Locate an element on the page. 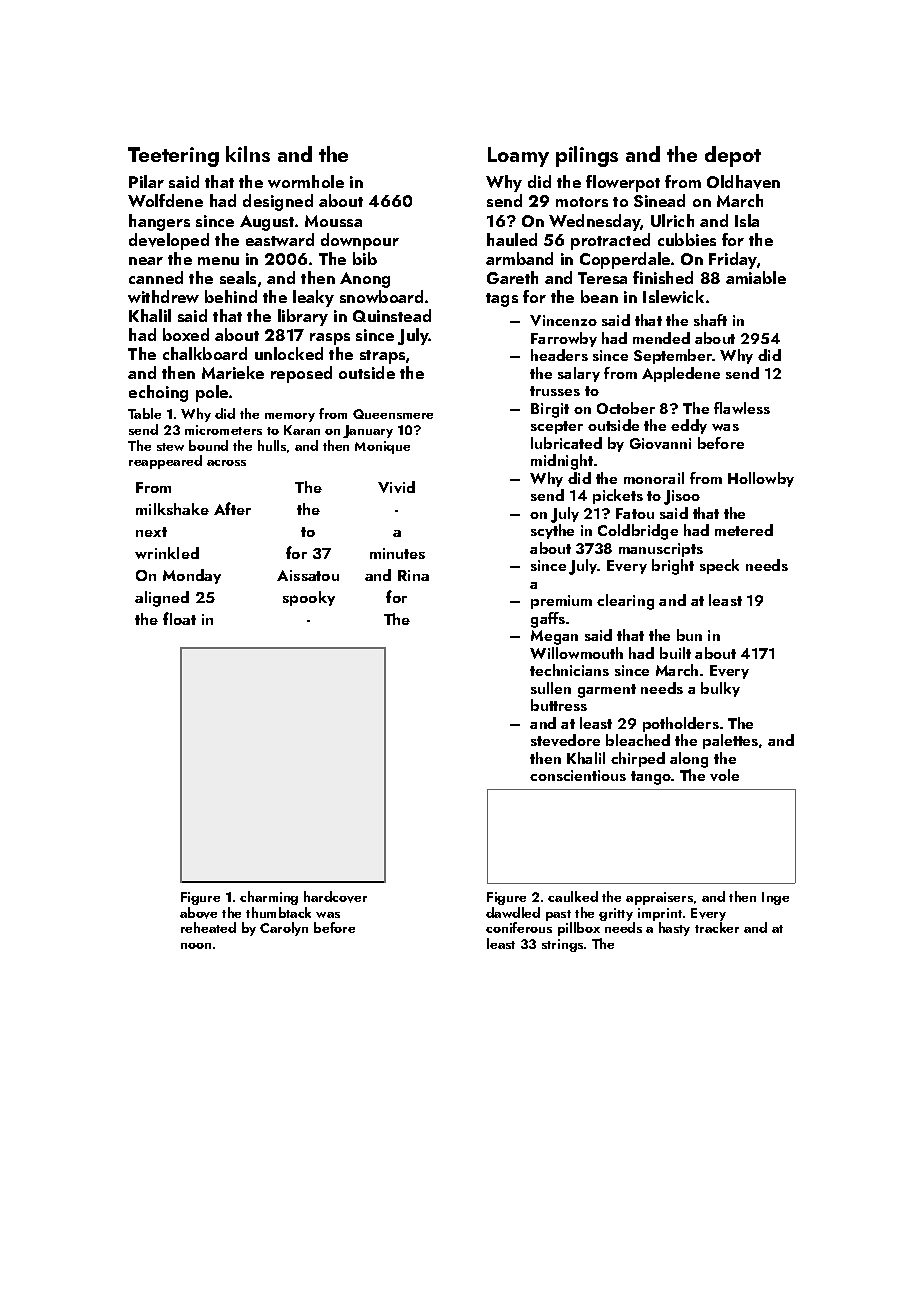 The width and height of the document is (924, 1314). built is located at coordinates (675, 653).
